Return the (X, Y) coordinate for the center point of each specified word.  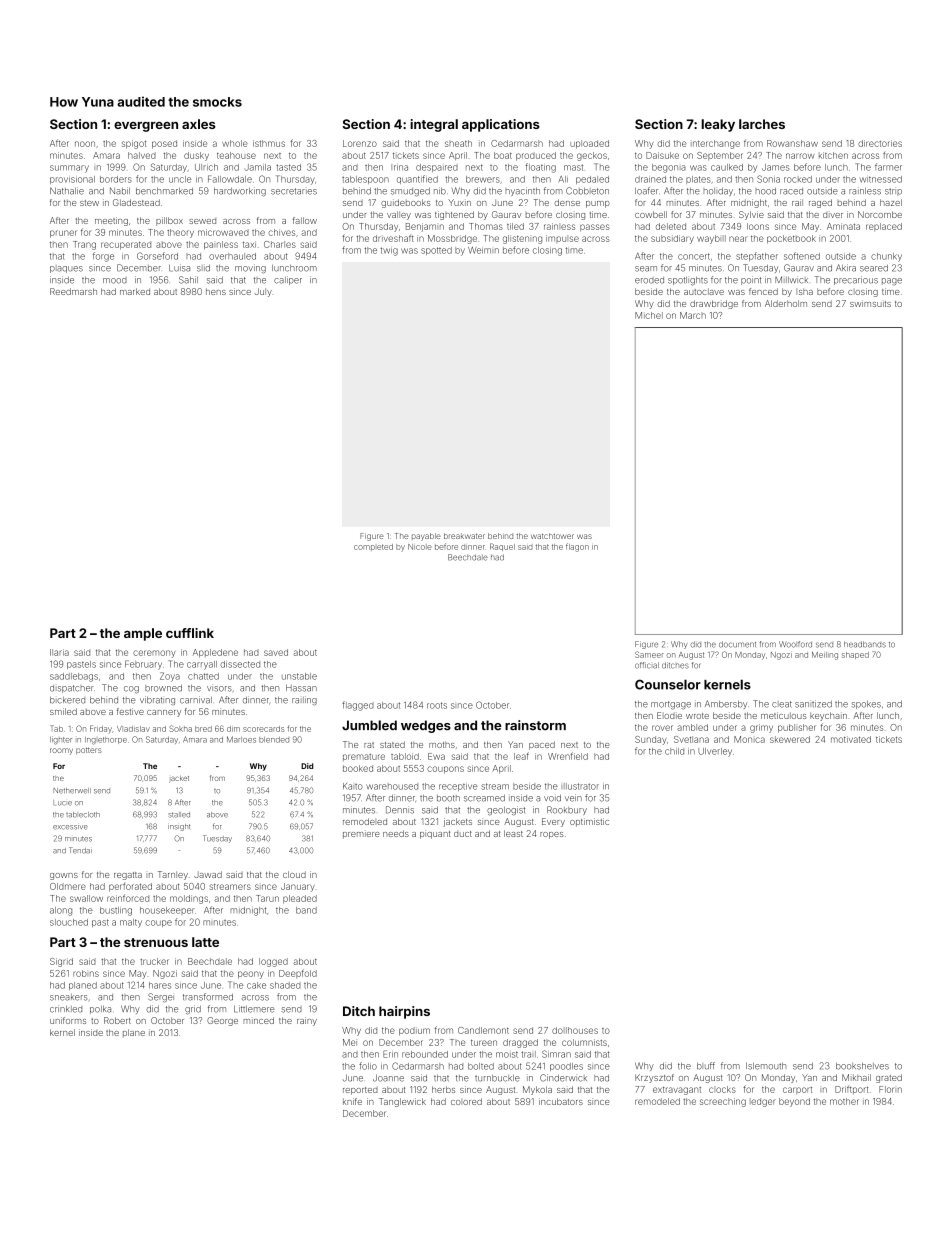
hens (216, 291)
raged (820, 203)
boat (503, 155)
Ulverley (715, 752)
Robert (117, 1020)
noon (85, 144)
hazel (891, 202)
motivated (851, 739)
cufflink (190, 633)
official (647, 665)
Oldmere (68, 886)
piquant (435, 834)
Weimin (483, 250)
